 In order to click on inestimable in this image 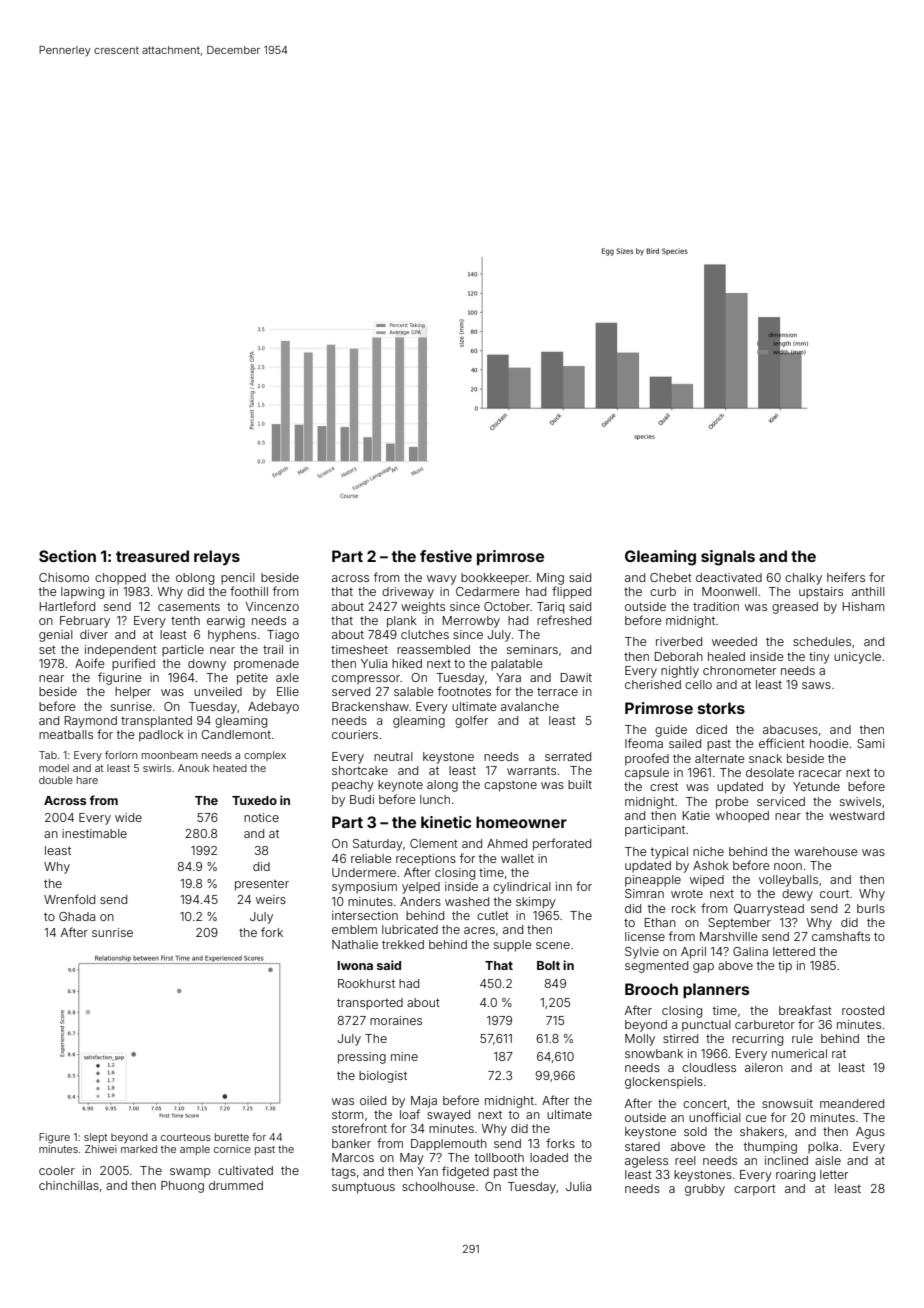, I will do `click(94, 833)`.
